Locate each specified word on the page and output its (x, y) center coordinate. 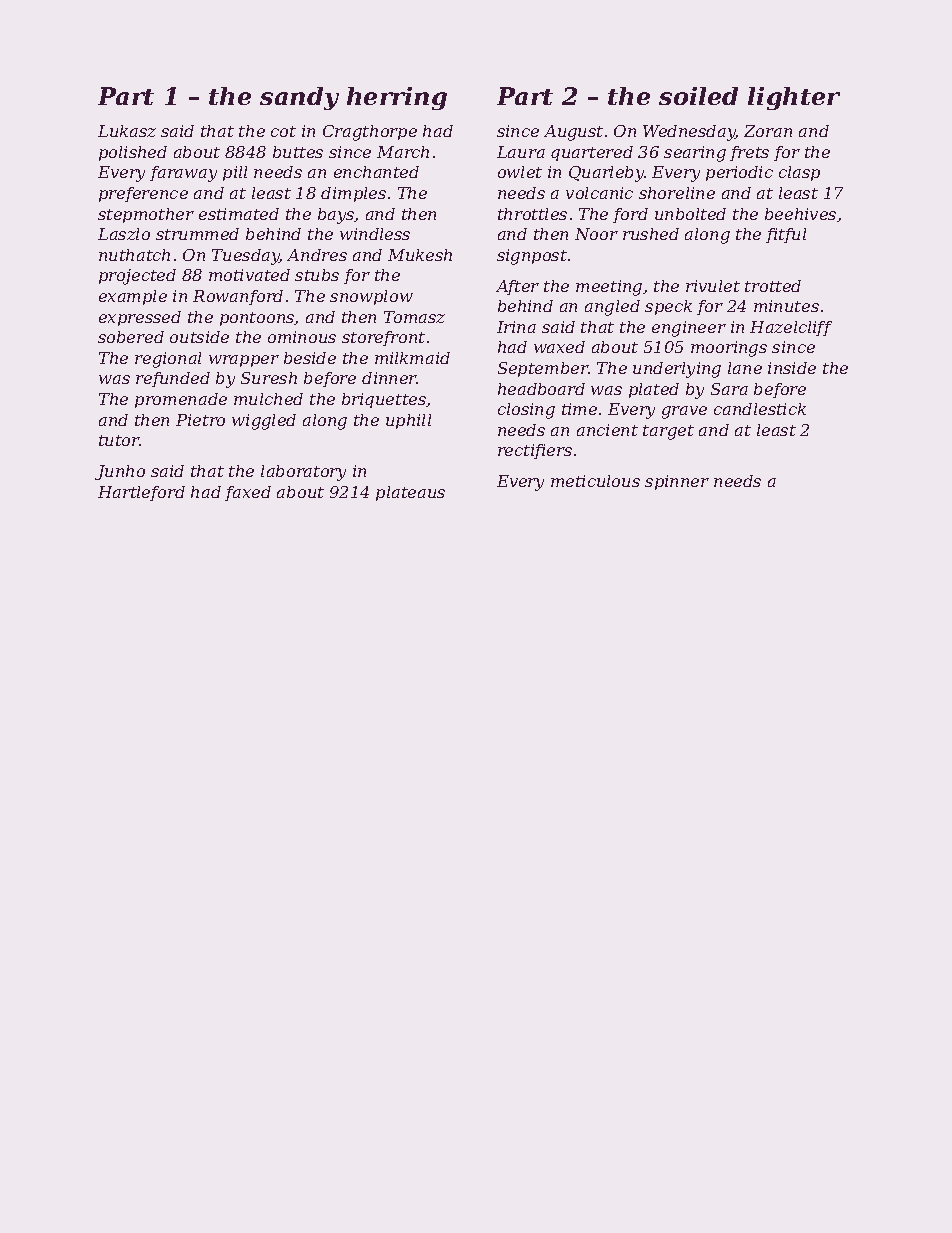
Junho (120, 472)
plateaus (410, 493)
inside (792, 368)
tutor (119, 440)
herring (397, 98)
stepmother (146, 215)
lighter (794, 98)
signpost (532, 257)
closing (526, 411)
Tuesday (246, 257)
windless (375, 234)
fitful (786, 235)
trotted (773, 286)
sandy (299, 98)
